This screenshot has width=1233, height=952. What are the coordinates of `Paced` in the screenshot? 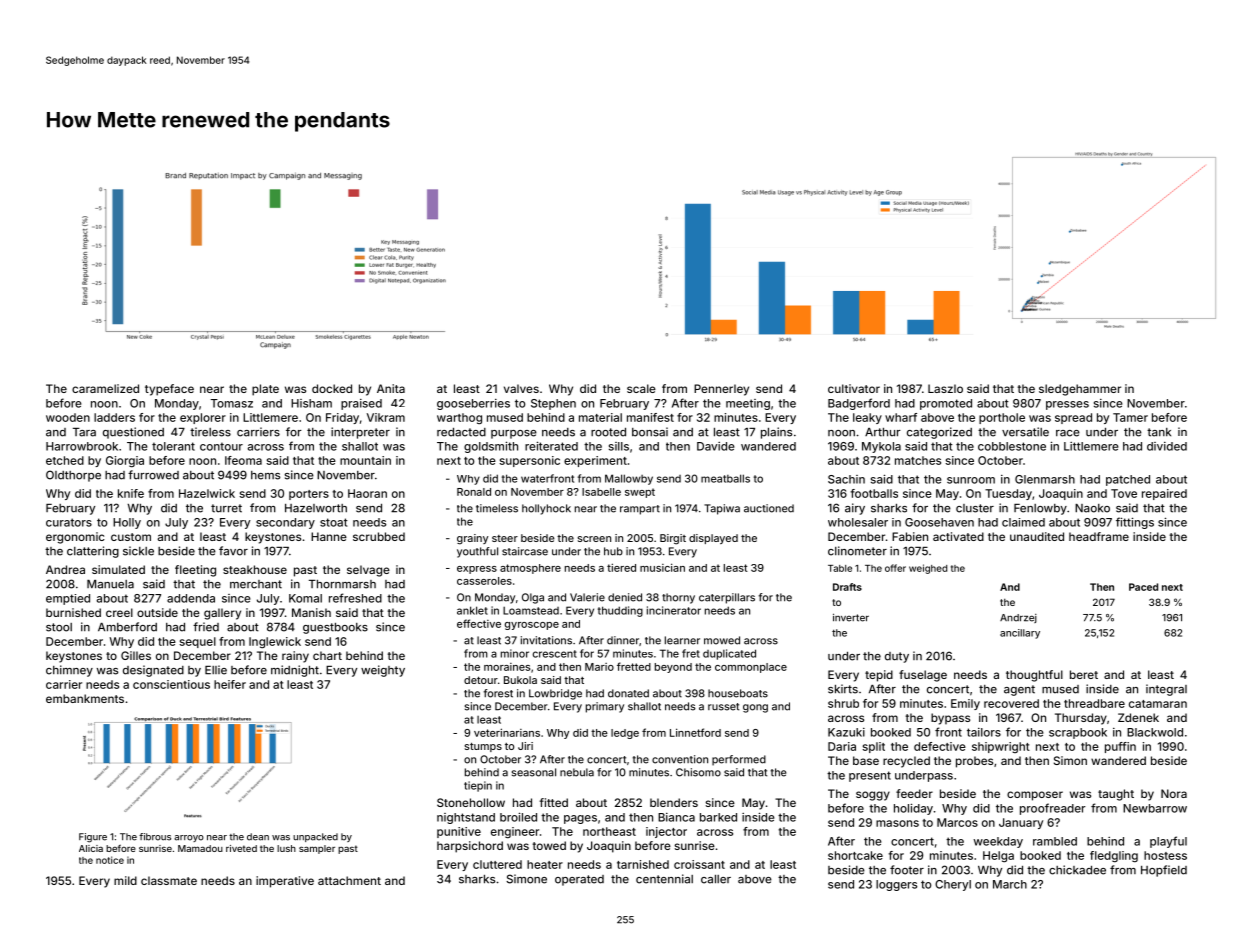 It's located at (1143, 587).
